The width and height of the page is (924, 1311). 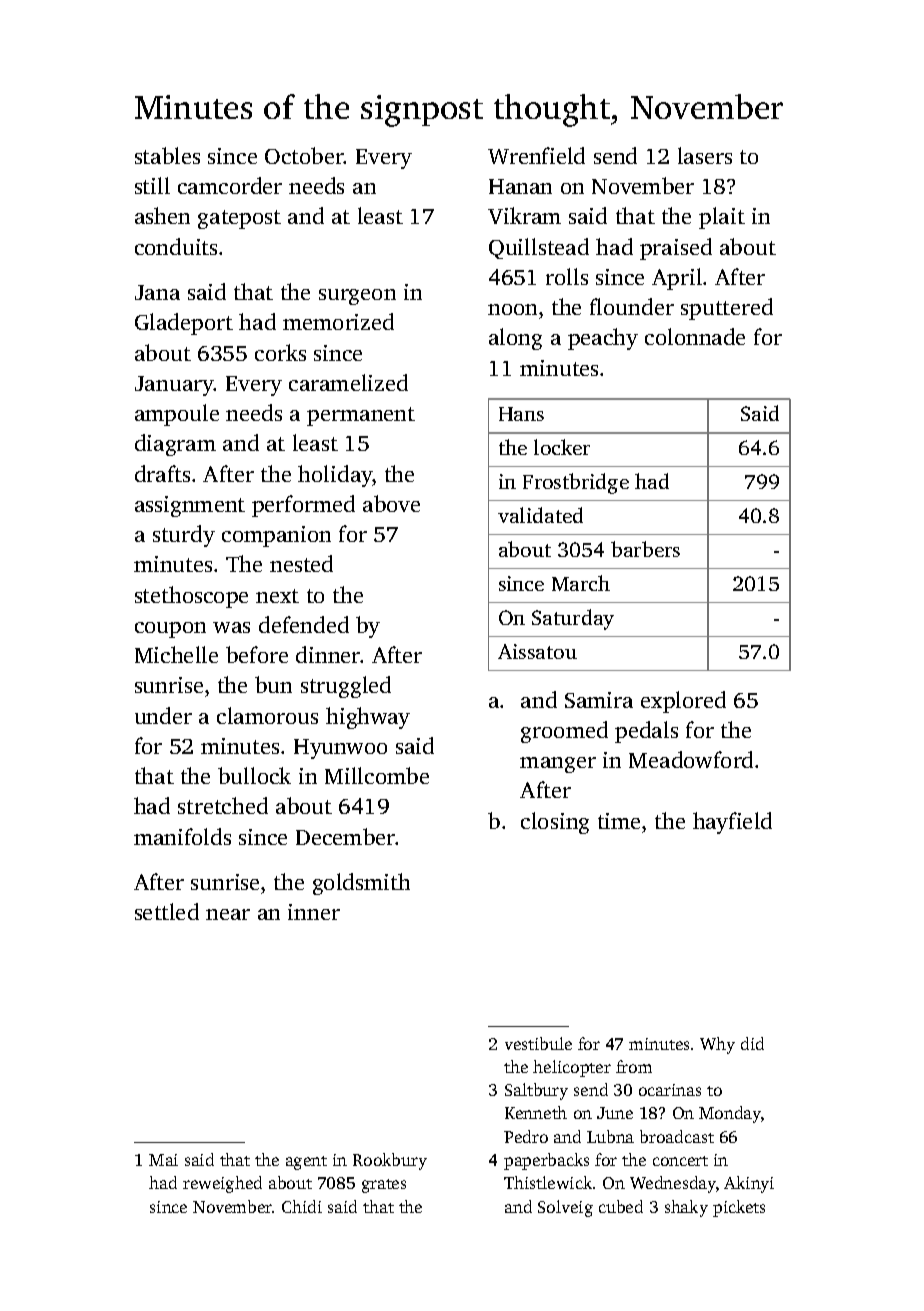 What do you see at coordinates (683, 702) in the page?
I see `explored` at bounding box center [683, 702].
